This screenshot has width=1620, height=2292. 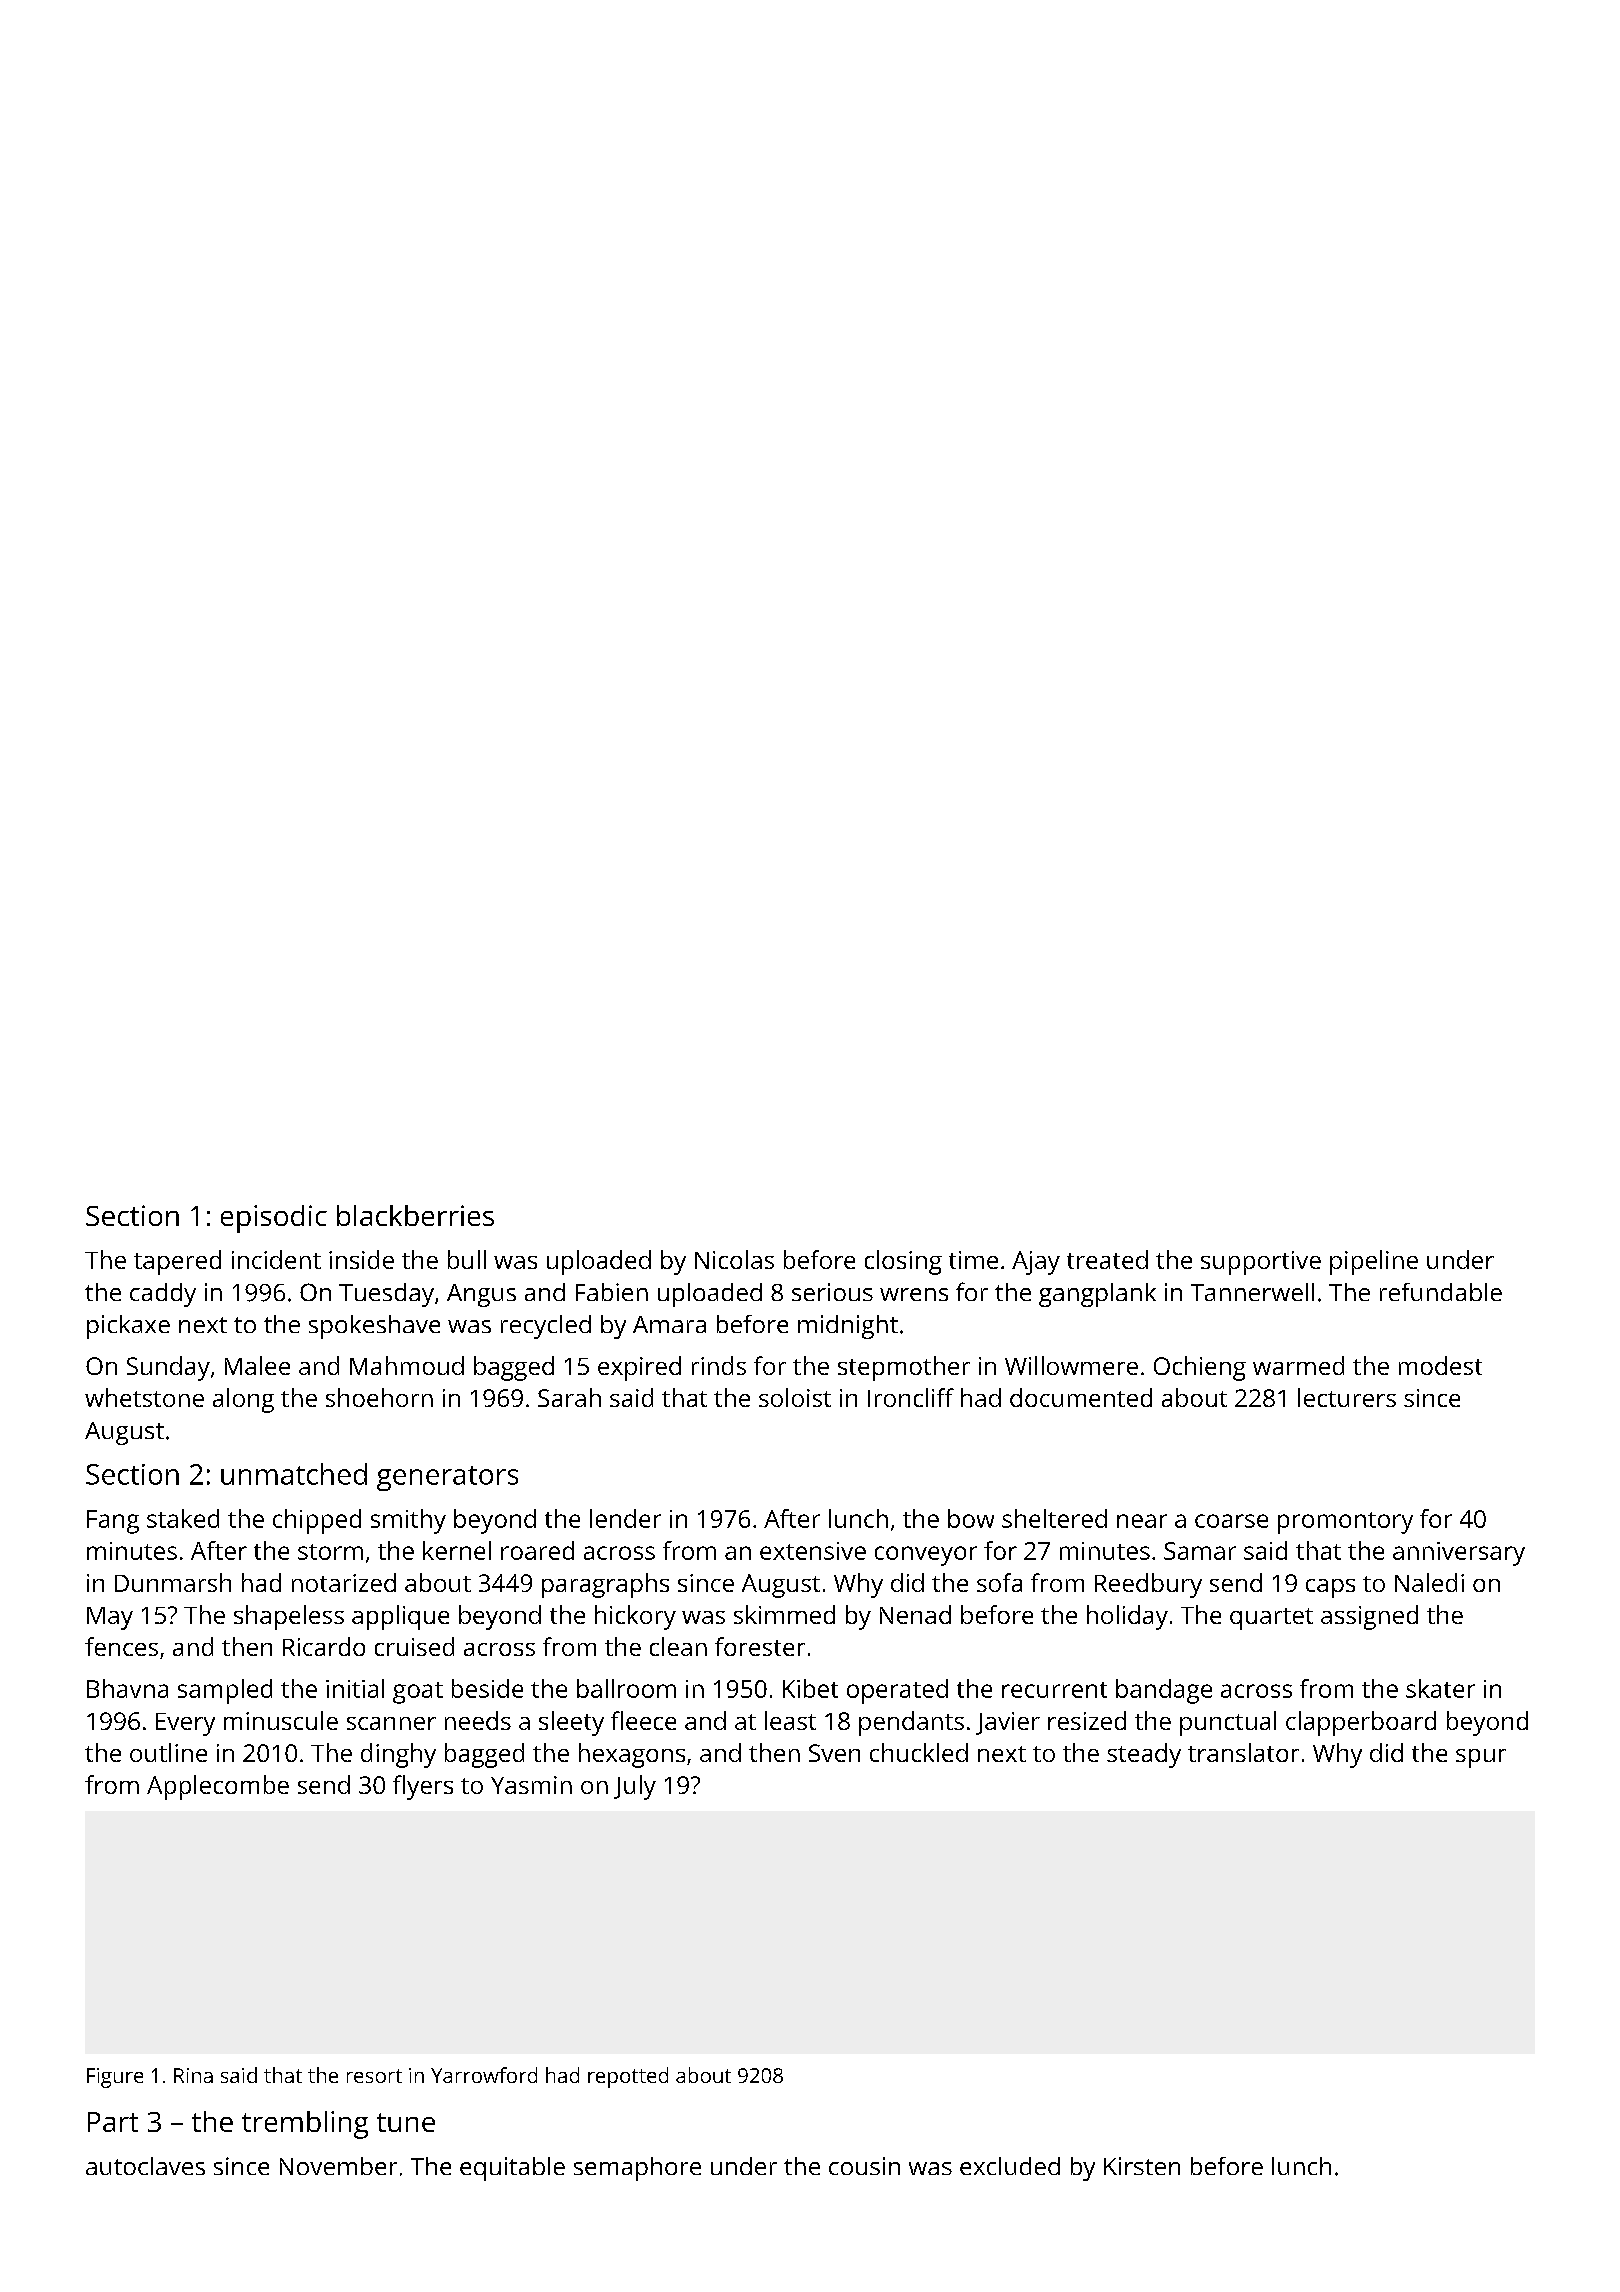 What do you see at coordinates (1200, 1368) in the screenshot?
I see `Ochieng` at bounding box center [1200, 1368].
